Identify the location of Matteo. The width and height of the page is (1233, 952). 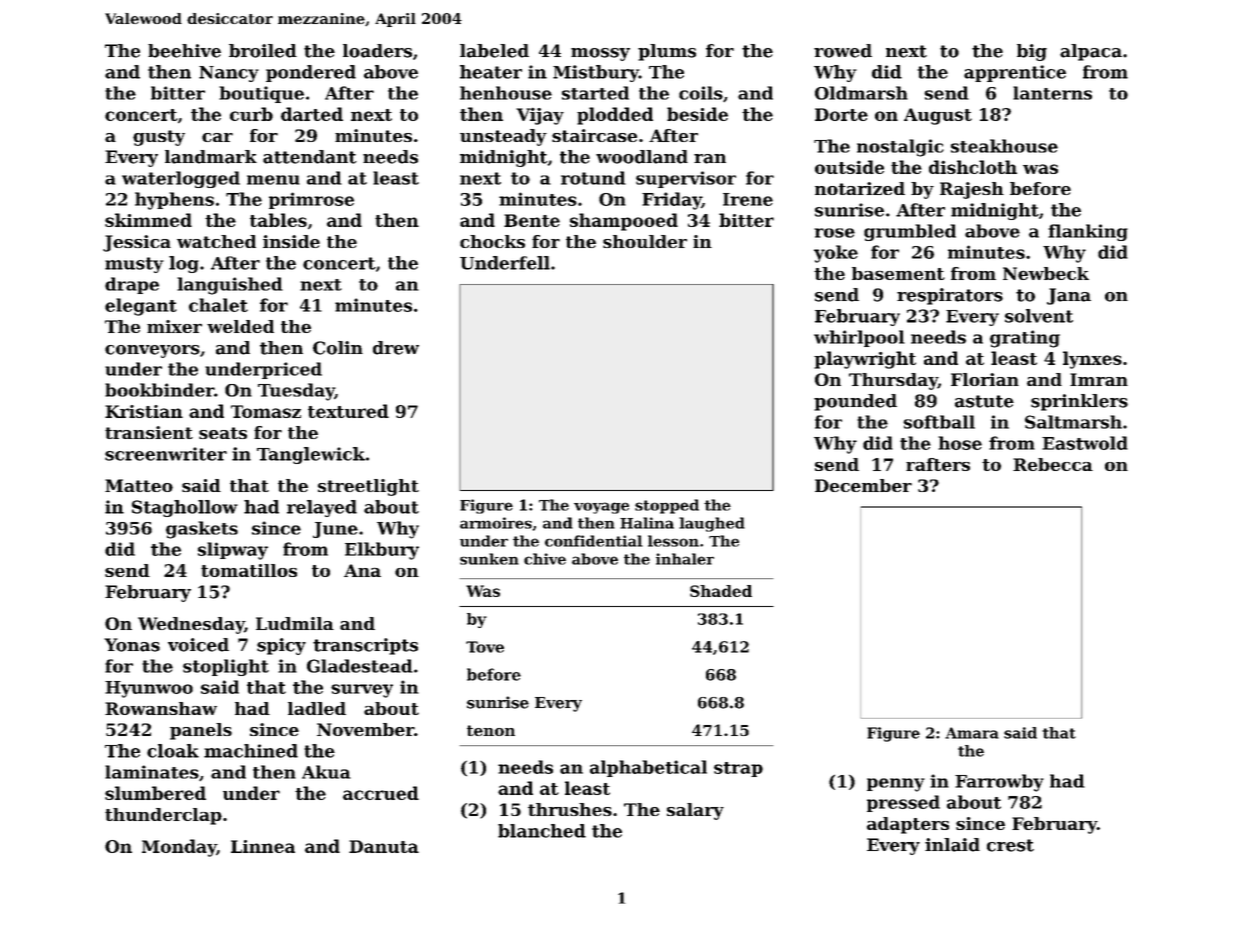
(139, 485).
